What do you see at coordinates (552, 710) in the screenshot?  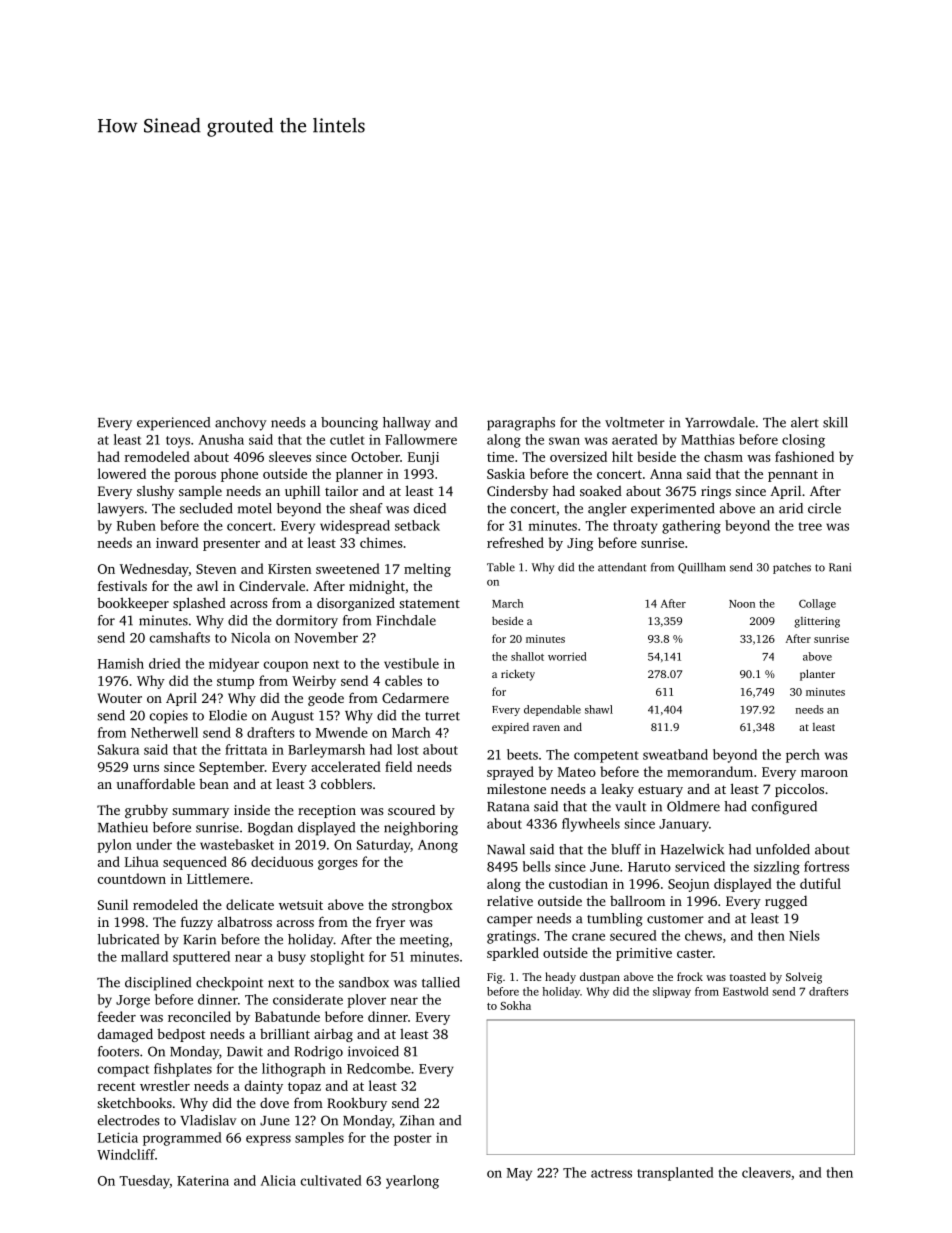 I see `dependable` at bounding box center [552, 710].
